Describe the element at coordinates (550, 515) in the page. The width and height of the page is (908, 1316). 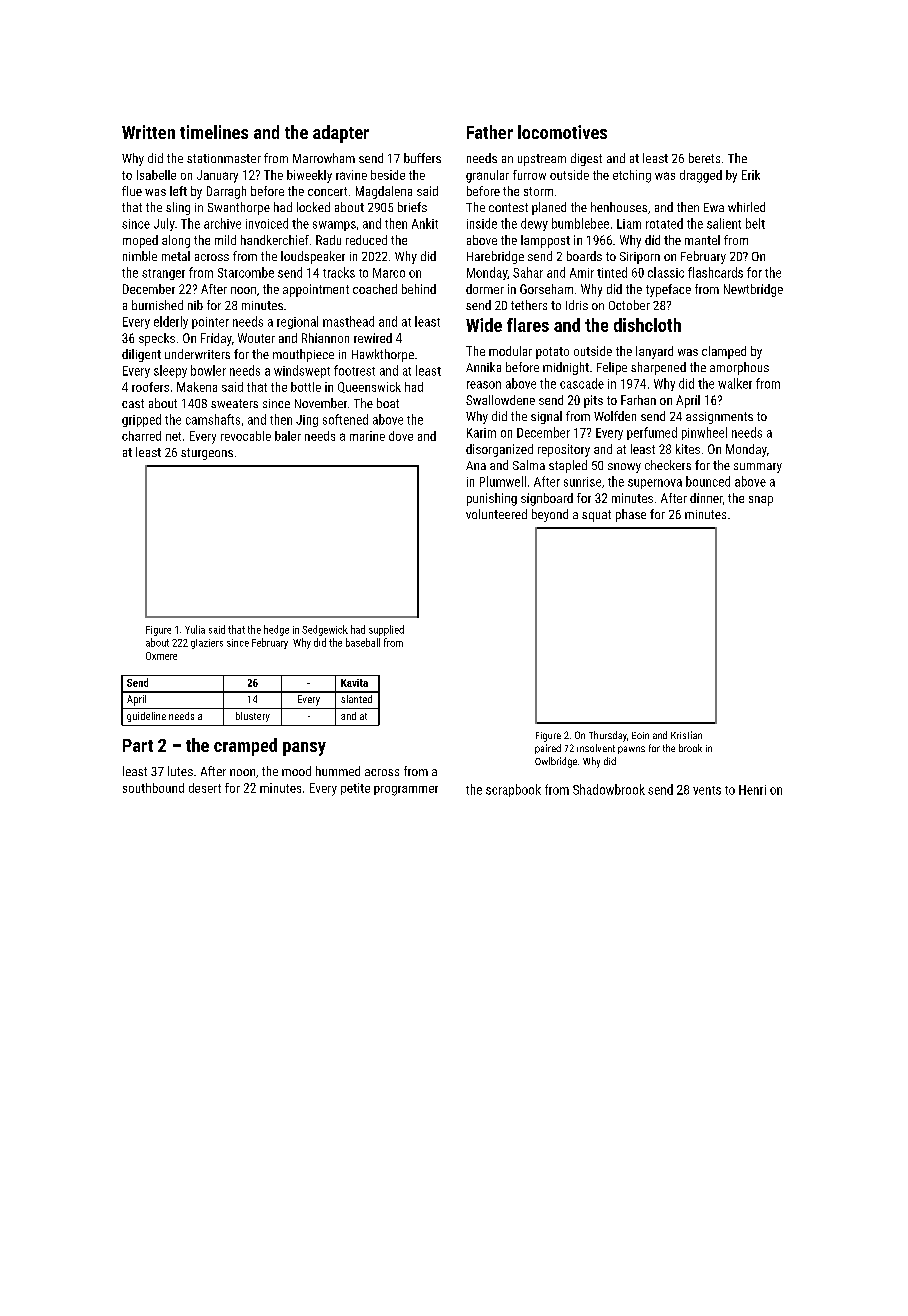
I see `beyond` at that location.
